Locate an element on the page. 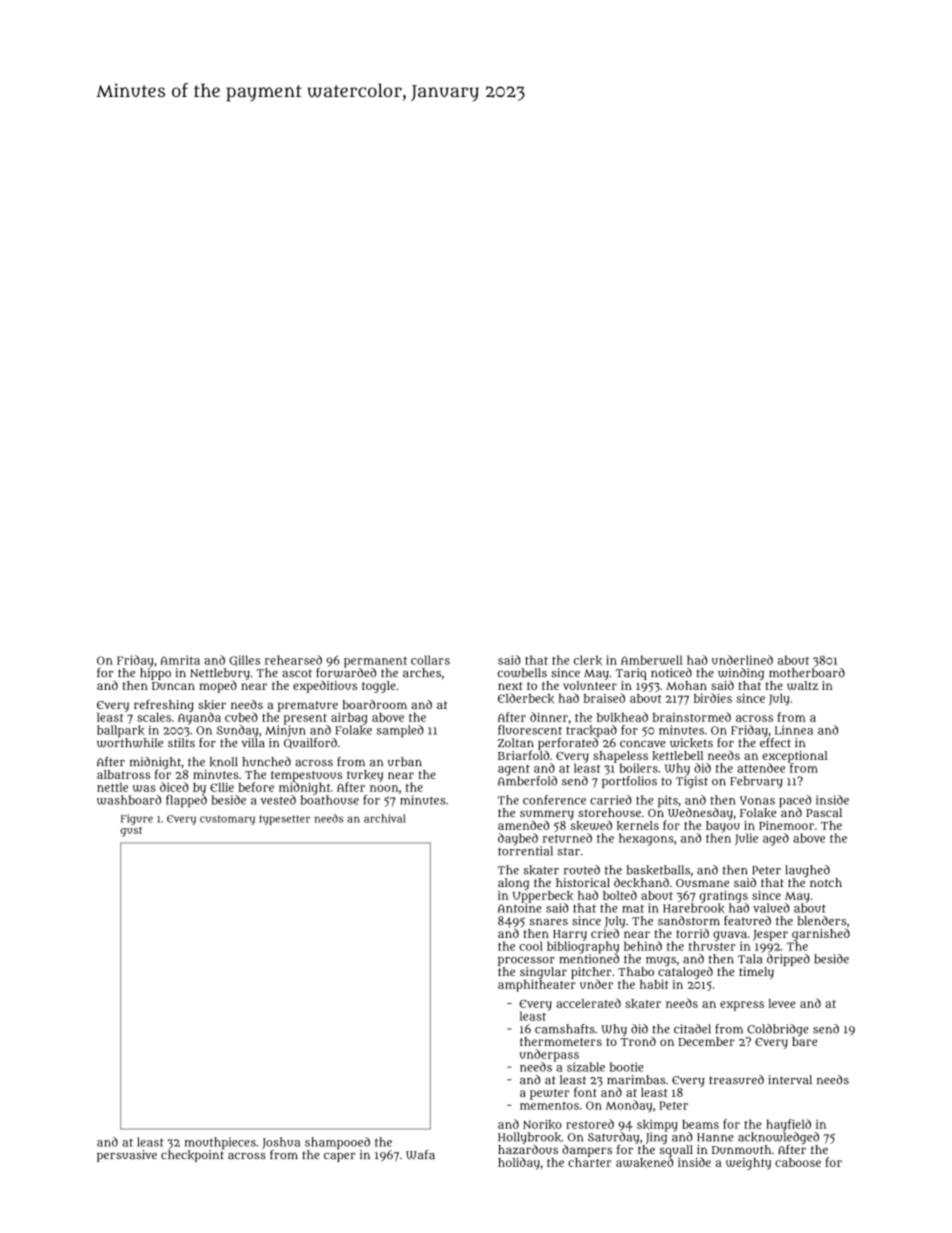  mementos is located at coordinates (549, 1106).
